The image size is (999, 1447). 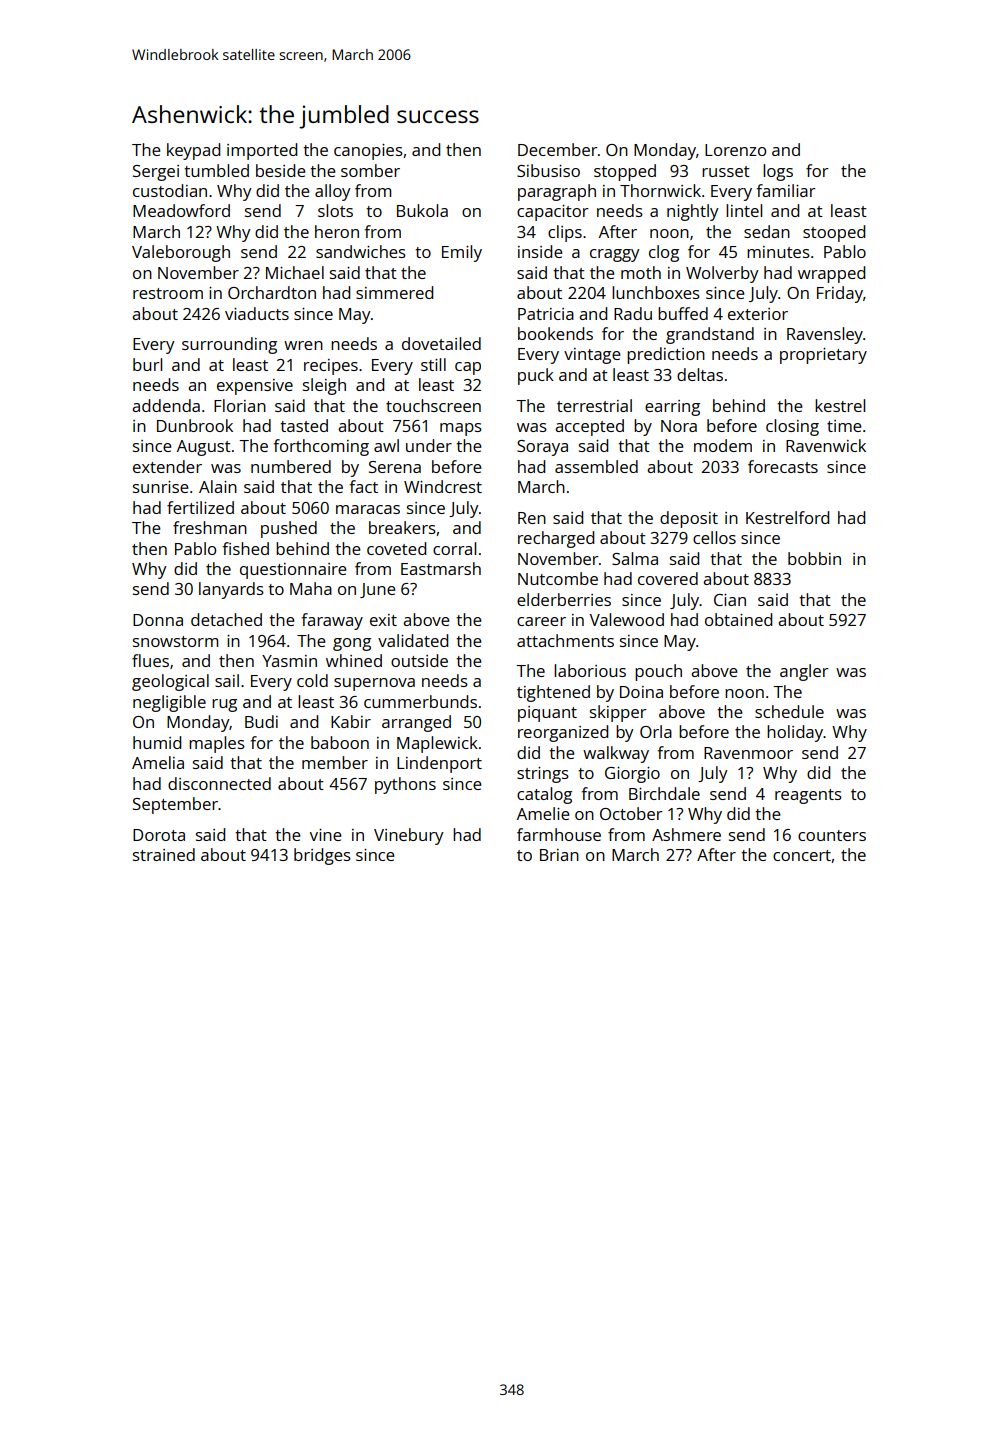 I want to click on numbered, so click(x=291, y=466).
